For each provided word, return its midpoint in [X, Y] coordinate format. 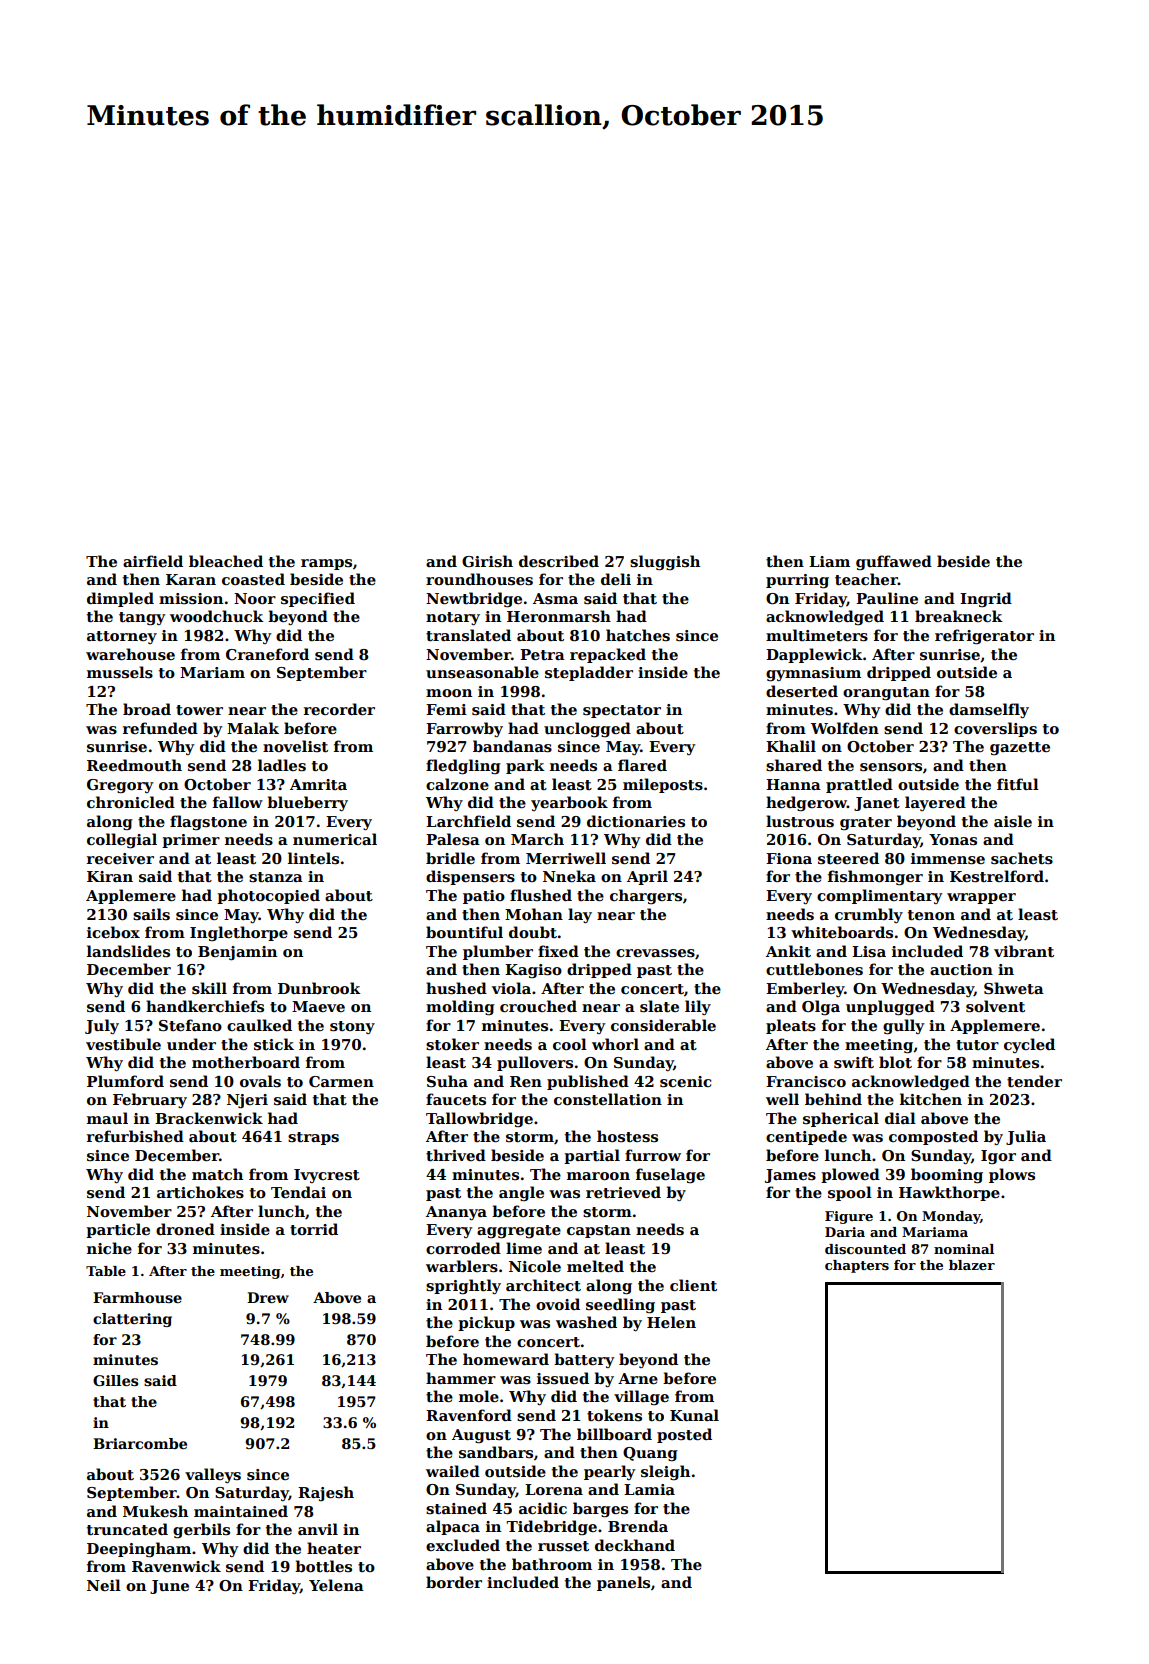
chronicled [131, 802]
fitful [1018, 784]
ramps [326, 564]
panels [623, 1583]
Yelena [336, 1585]
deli [616, 579]
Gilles [115, 1380]
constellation [608, 1099]
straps [313, 1138]
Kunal [694, 1415]
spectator [622, 711]
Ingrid [986, 600]
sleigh [665, 1473]
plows [1012, 1175]
